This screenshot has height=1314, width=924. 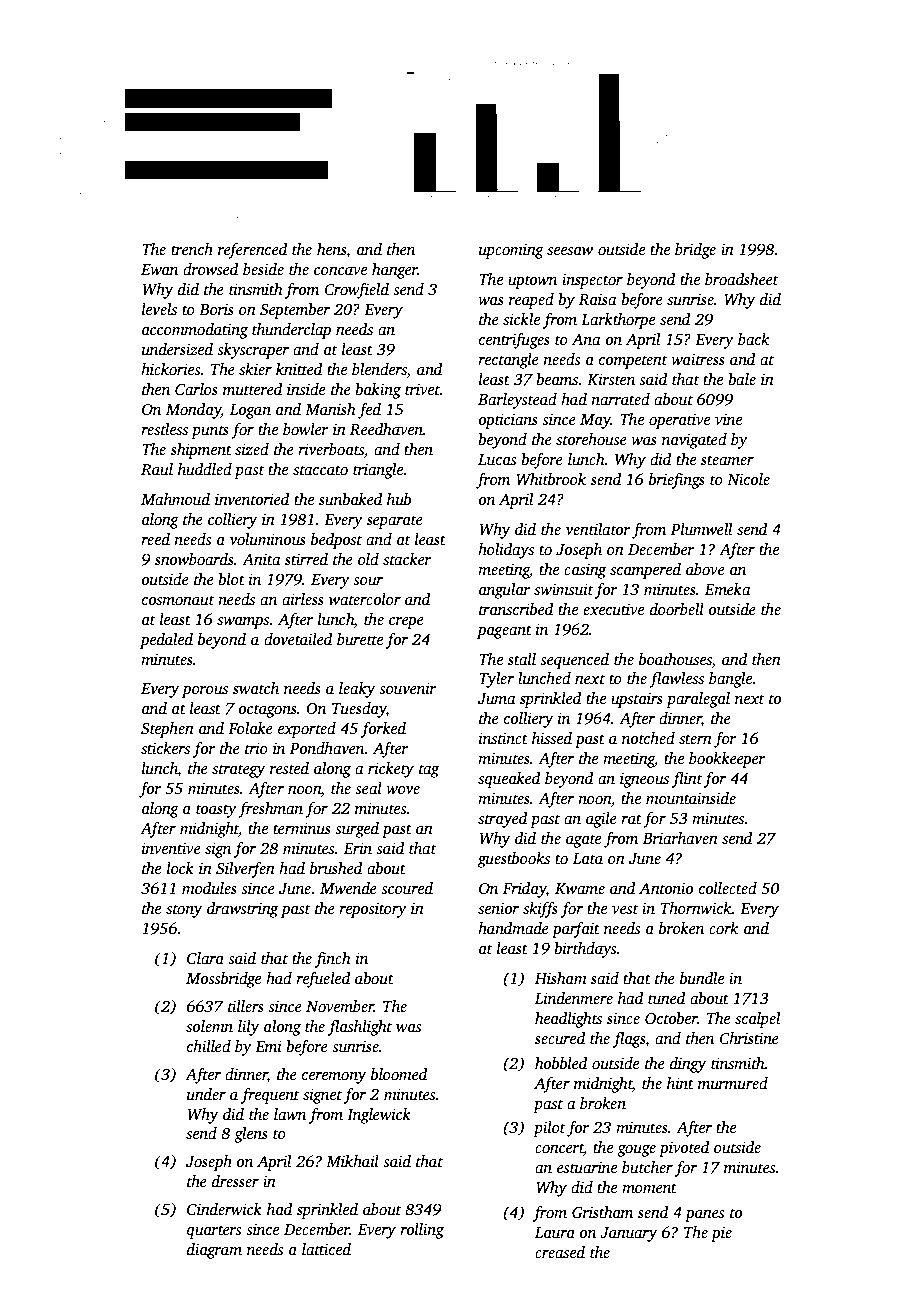 What do you see at coordinates (633, 362) in the screenshot?
I see `competent` at bounding box center [633, 362].
